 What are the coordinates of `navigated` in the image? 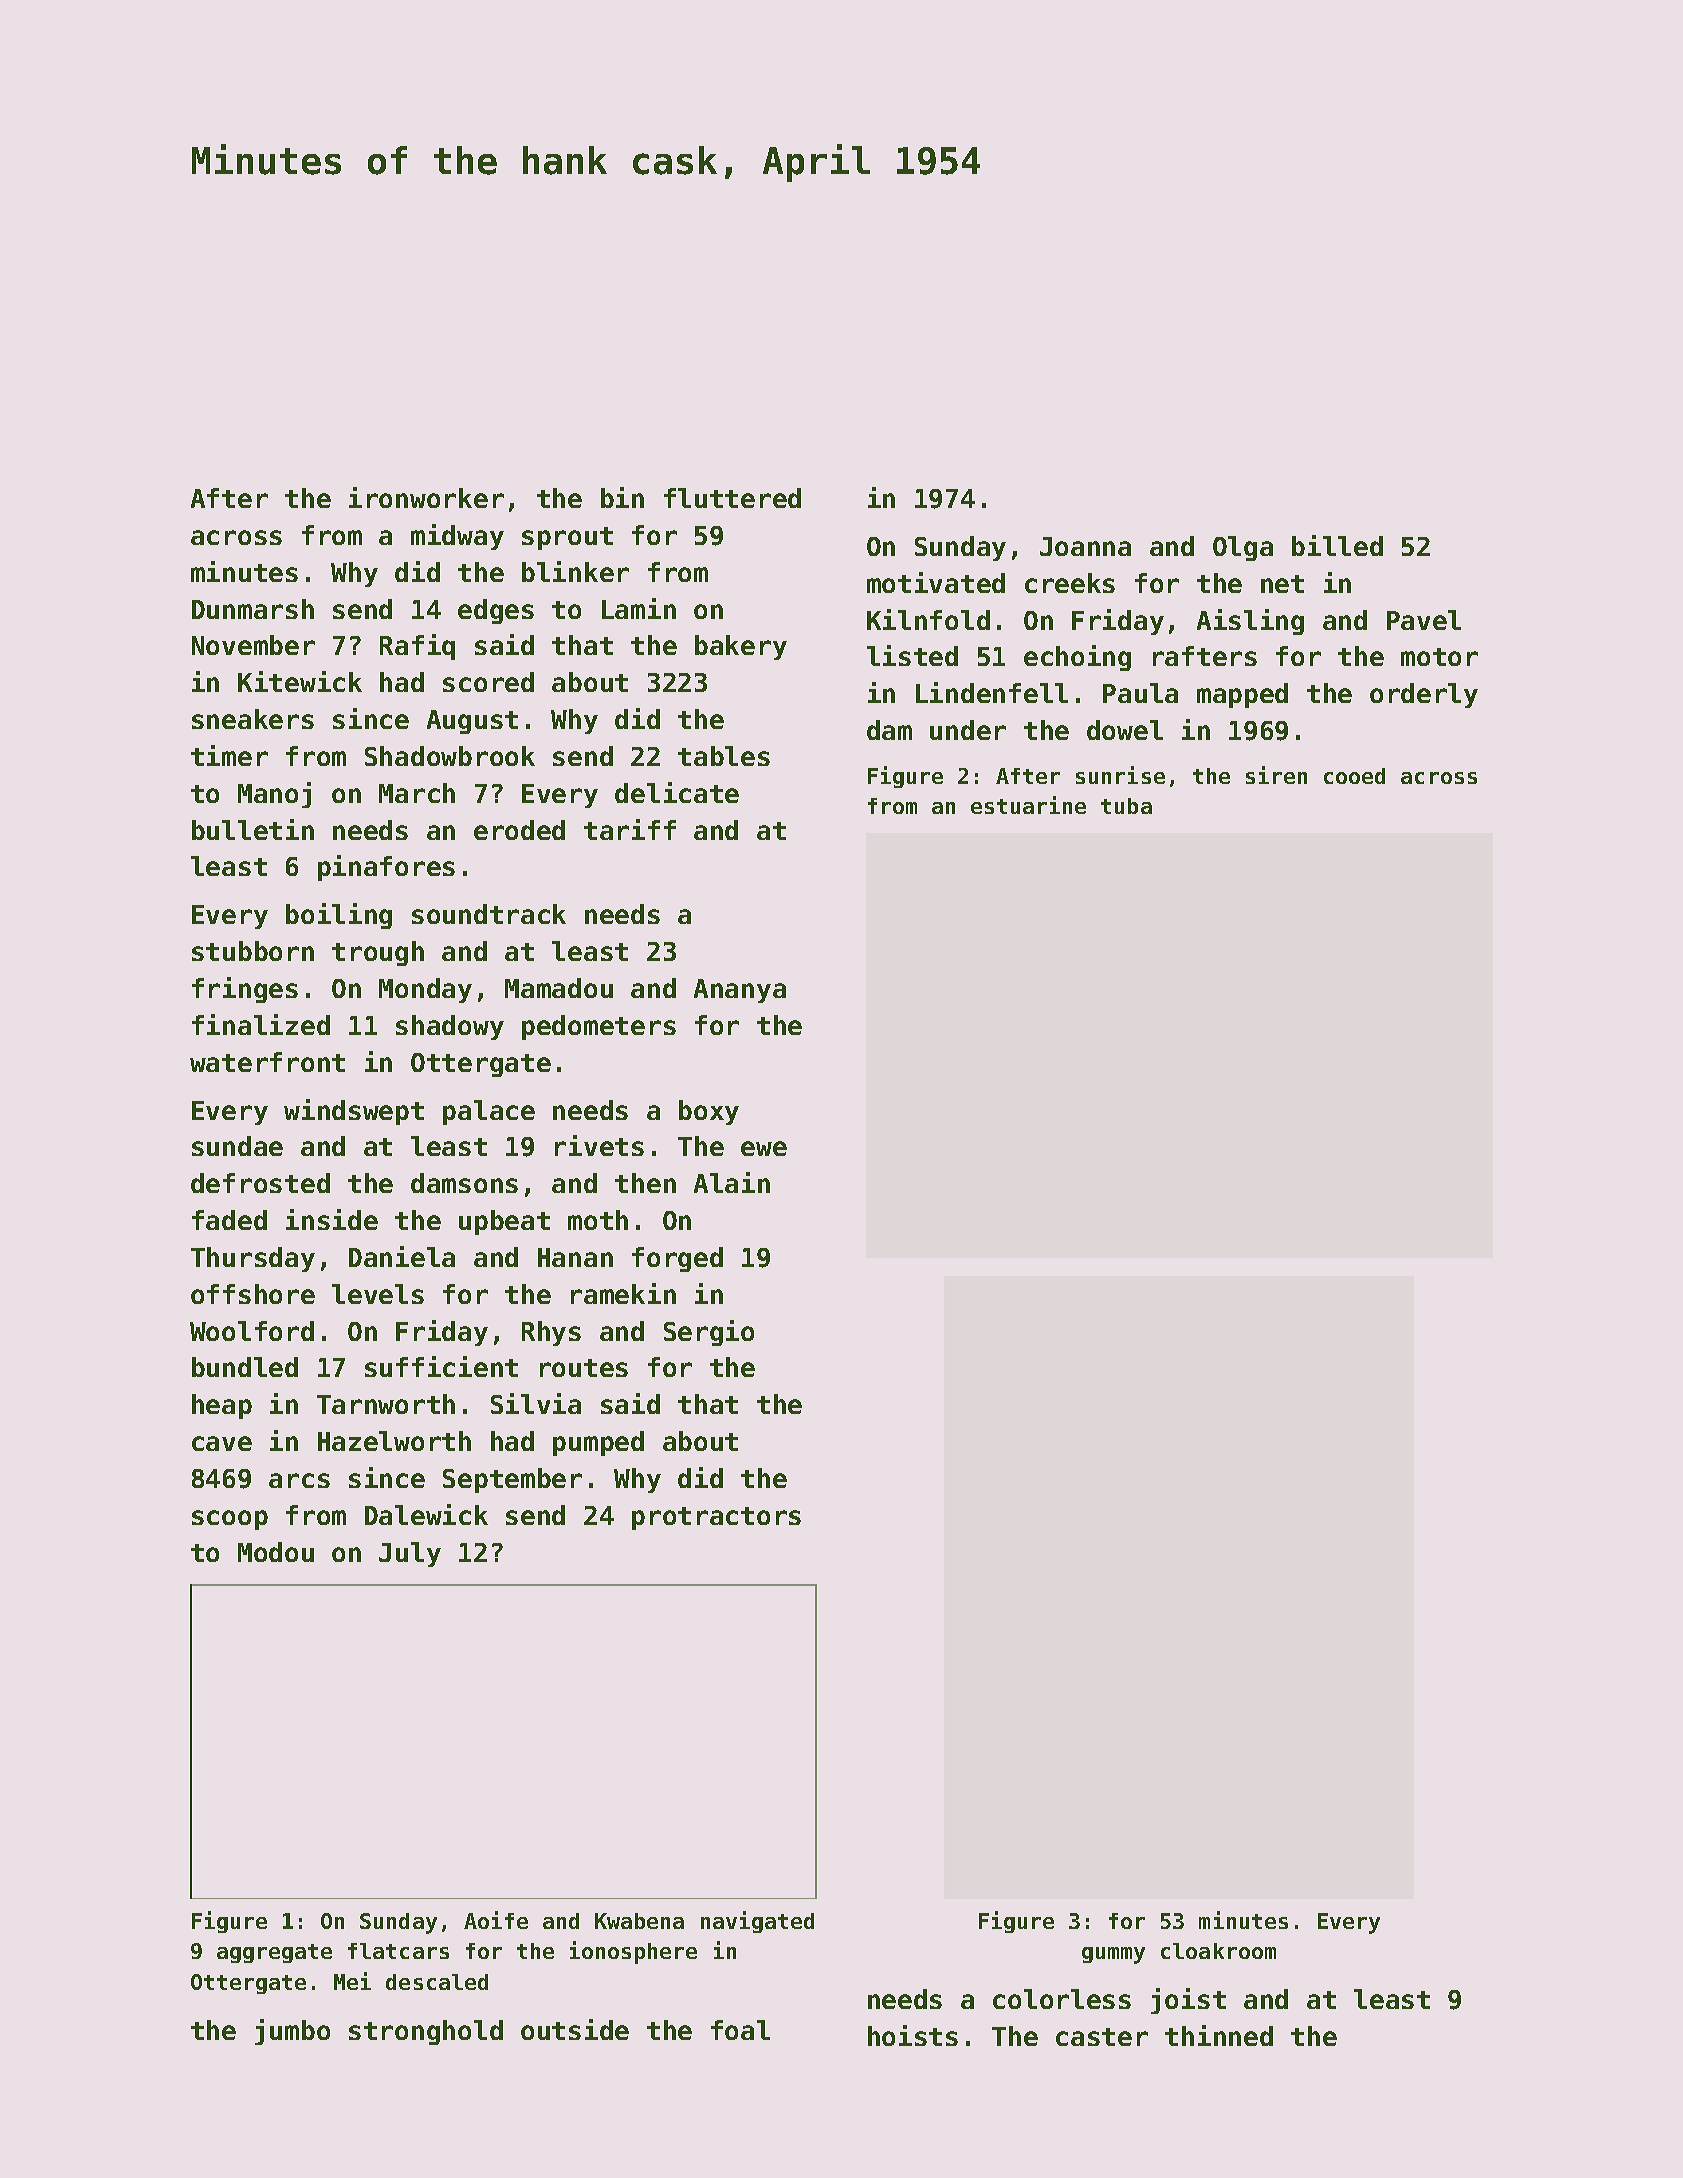 It's located at (757, 1922).
